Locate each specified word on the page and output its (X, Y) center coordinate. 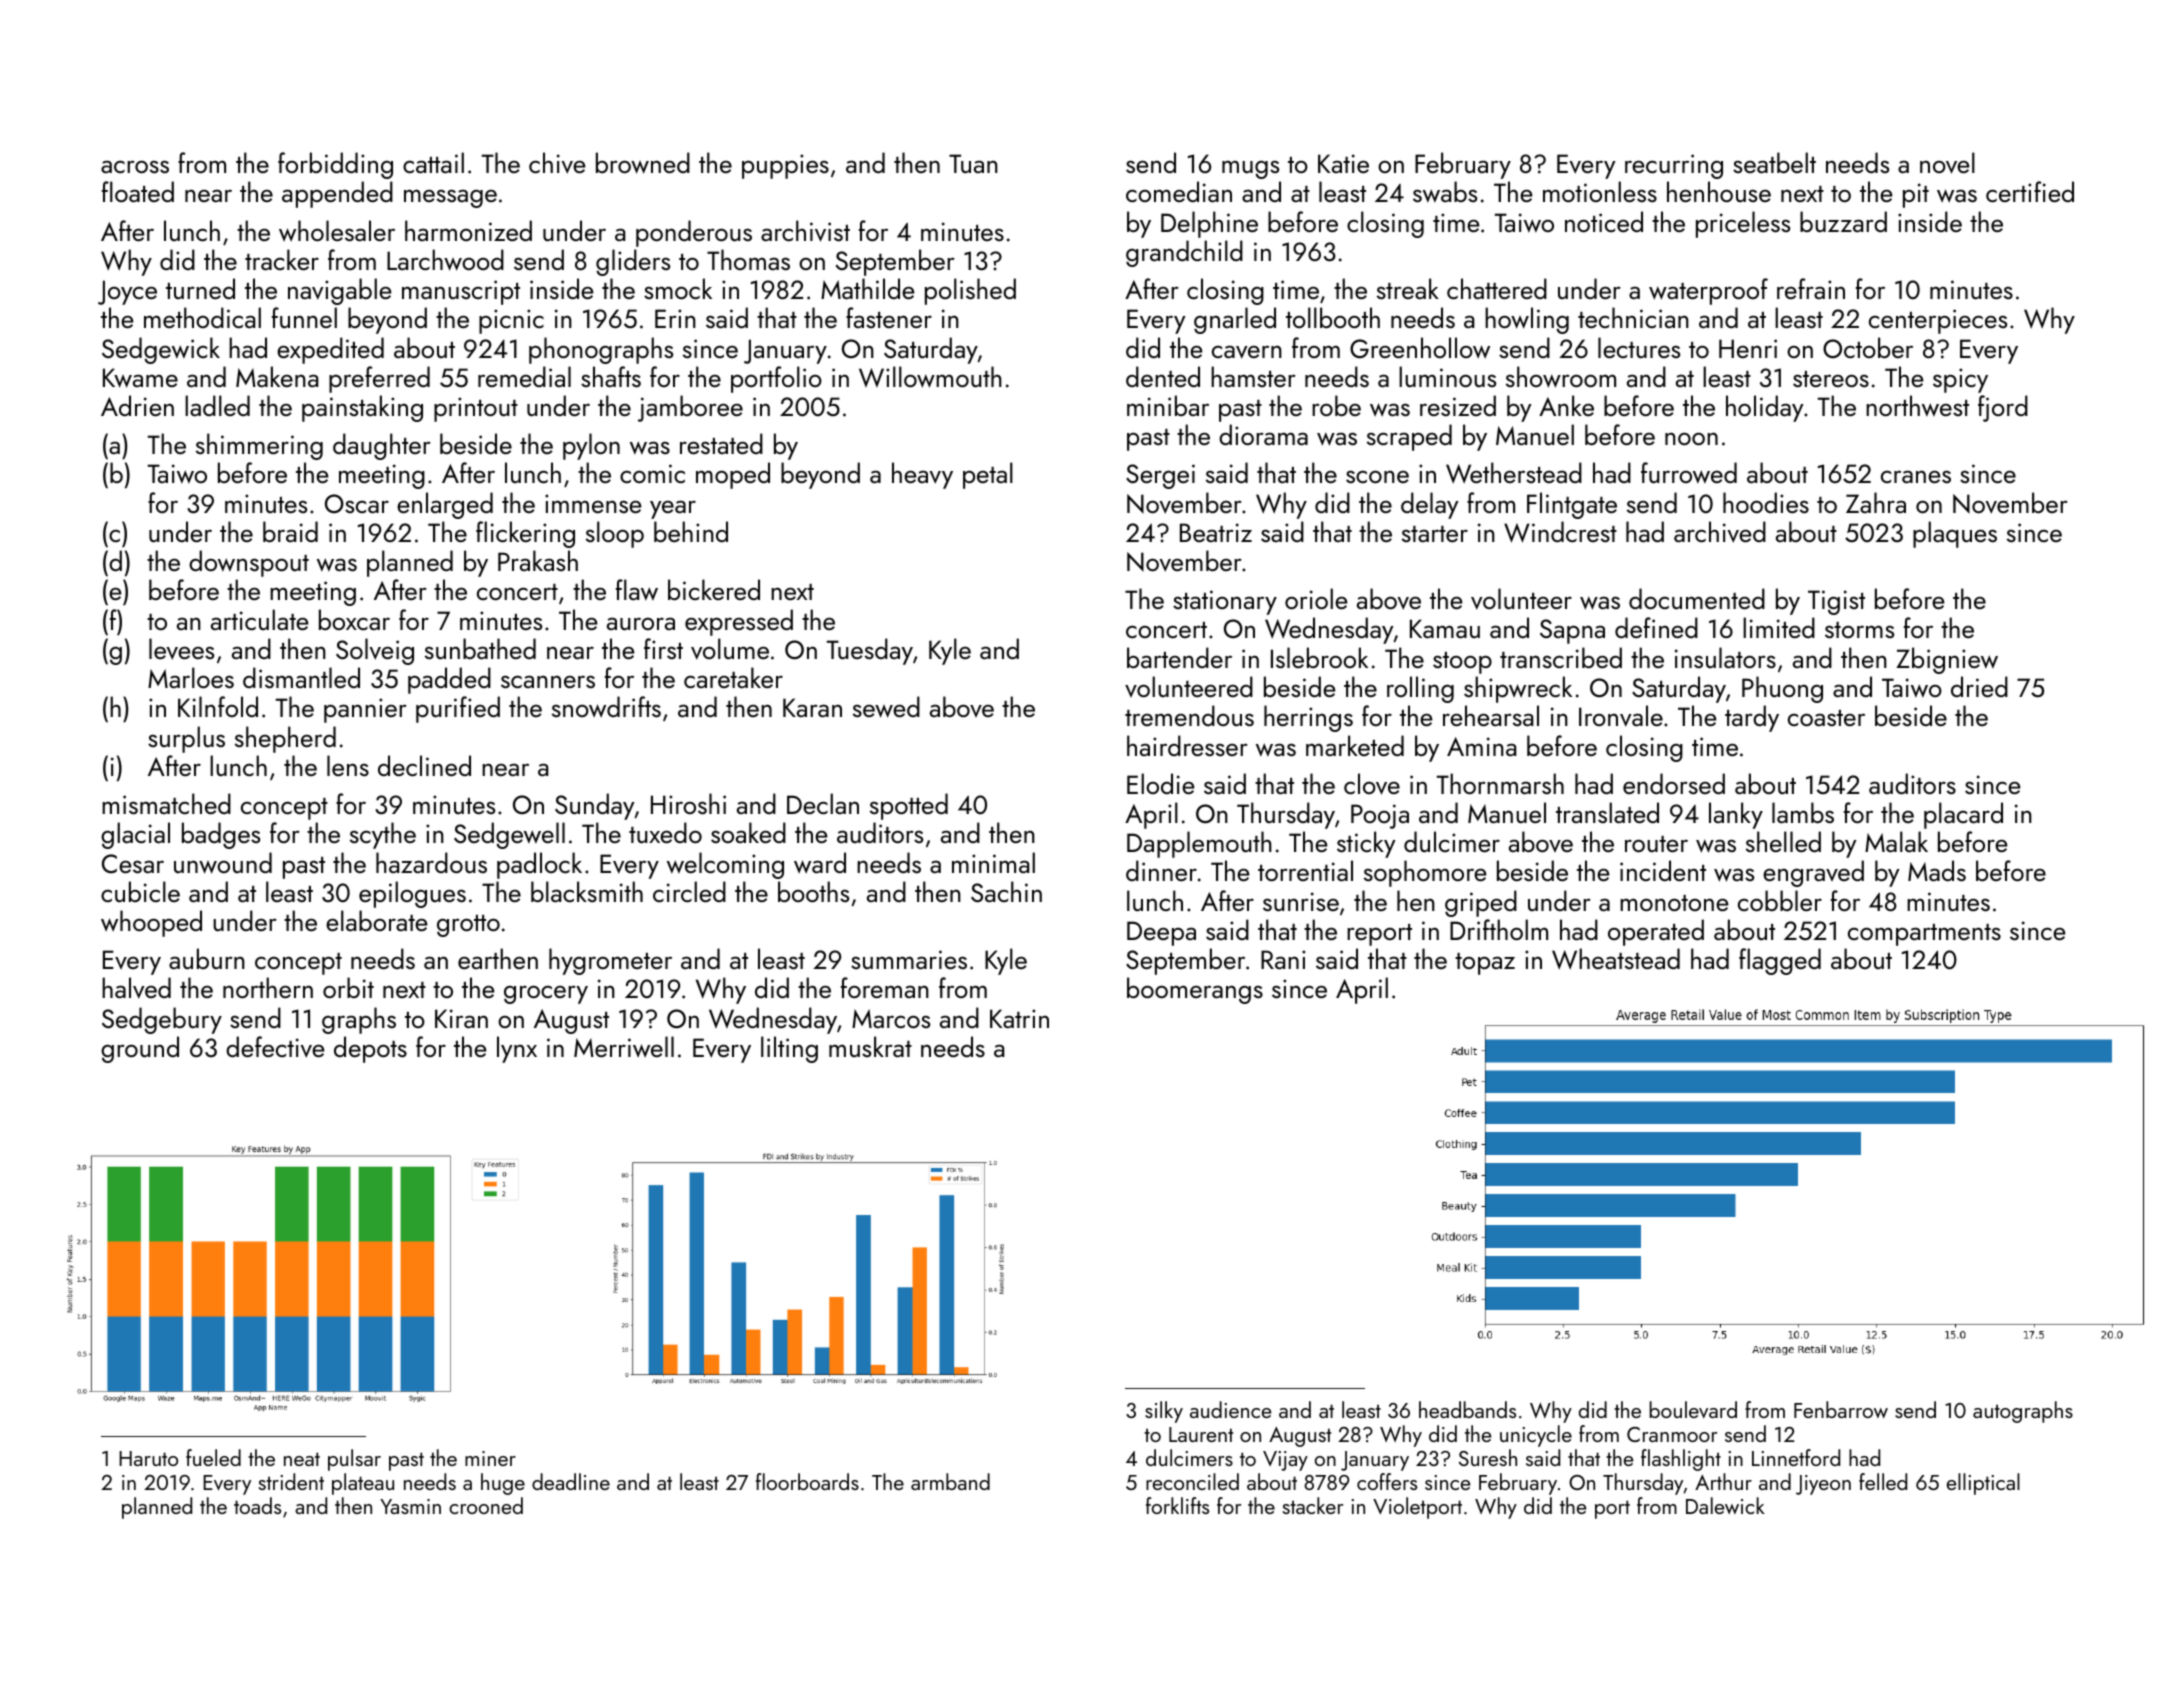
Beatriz (1216, 532)
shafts (611, 376)
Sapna (1572, 631)
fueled (213, 1457)
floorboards (807, 1481)
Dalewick (1725, 1505)
